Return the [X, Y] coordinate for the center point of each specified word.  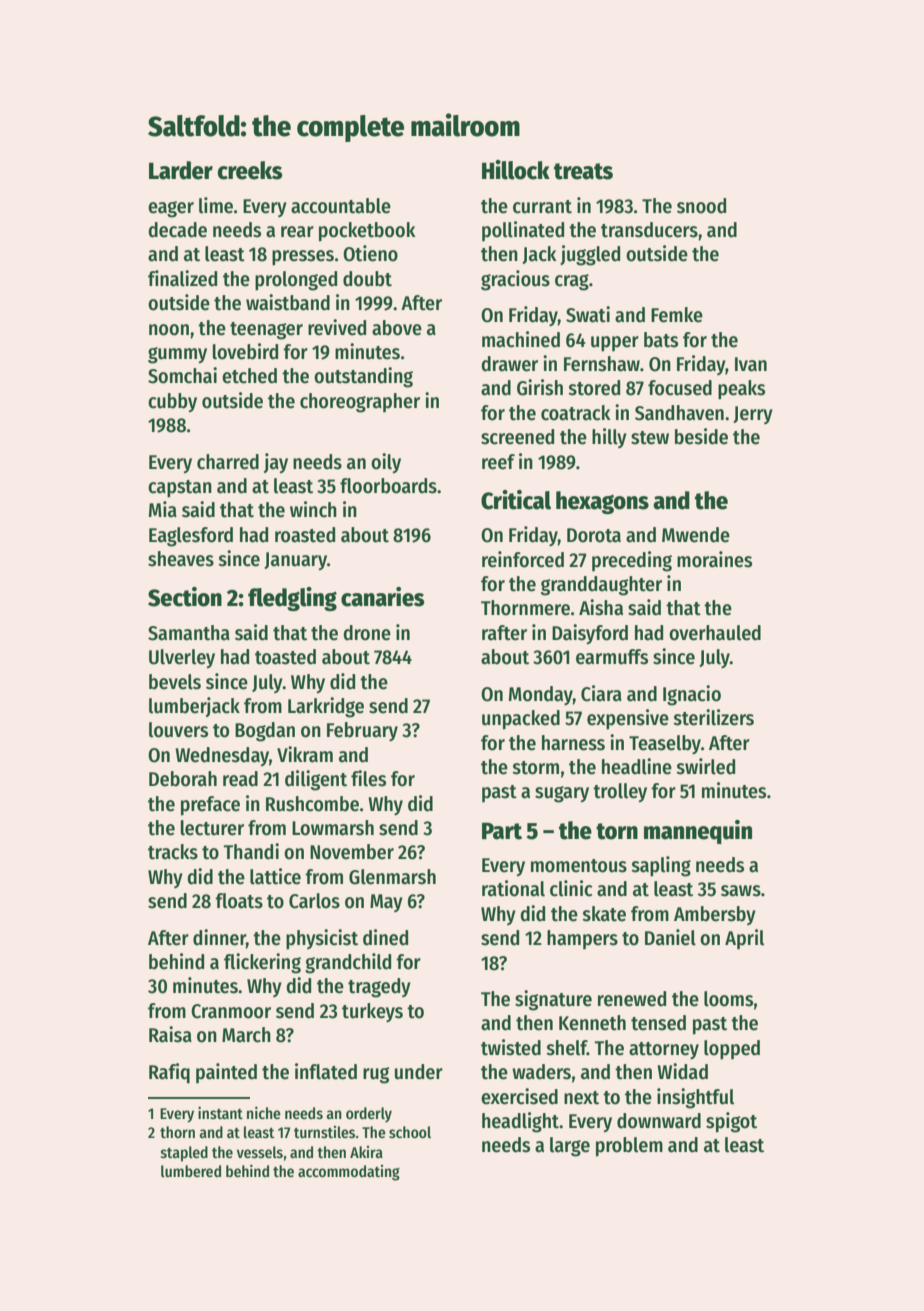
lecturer [212, 828]
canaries [383, 597]
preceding [632, 561]
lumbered [191, 1171]
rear [297, 232]
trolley [620, 793]
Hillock [516, 170]
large [570, 1147]
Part [502, 831]
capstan [180, 489]
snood [701, 206]
